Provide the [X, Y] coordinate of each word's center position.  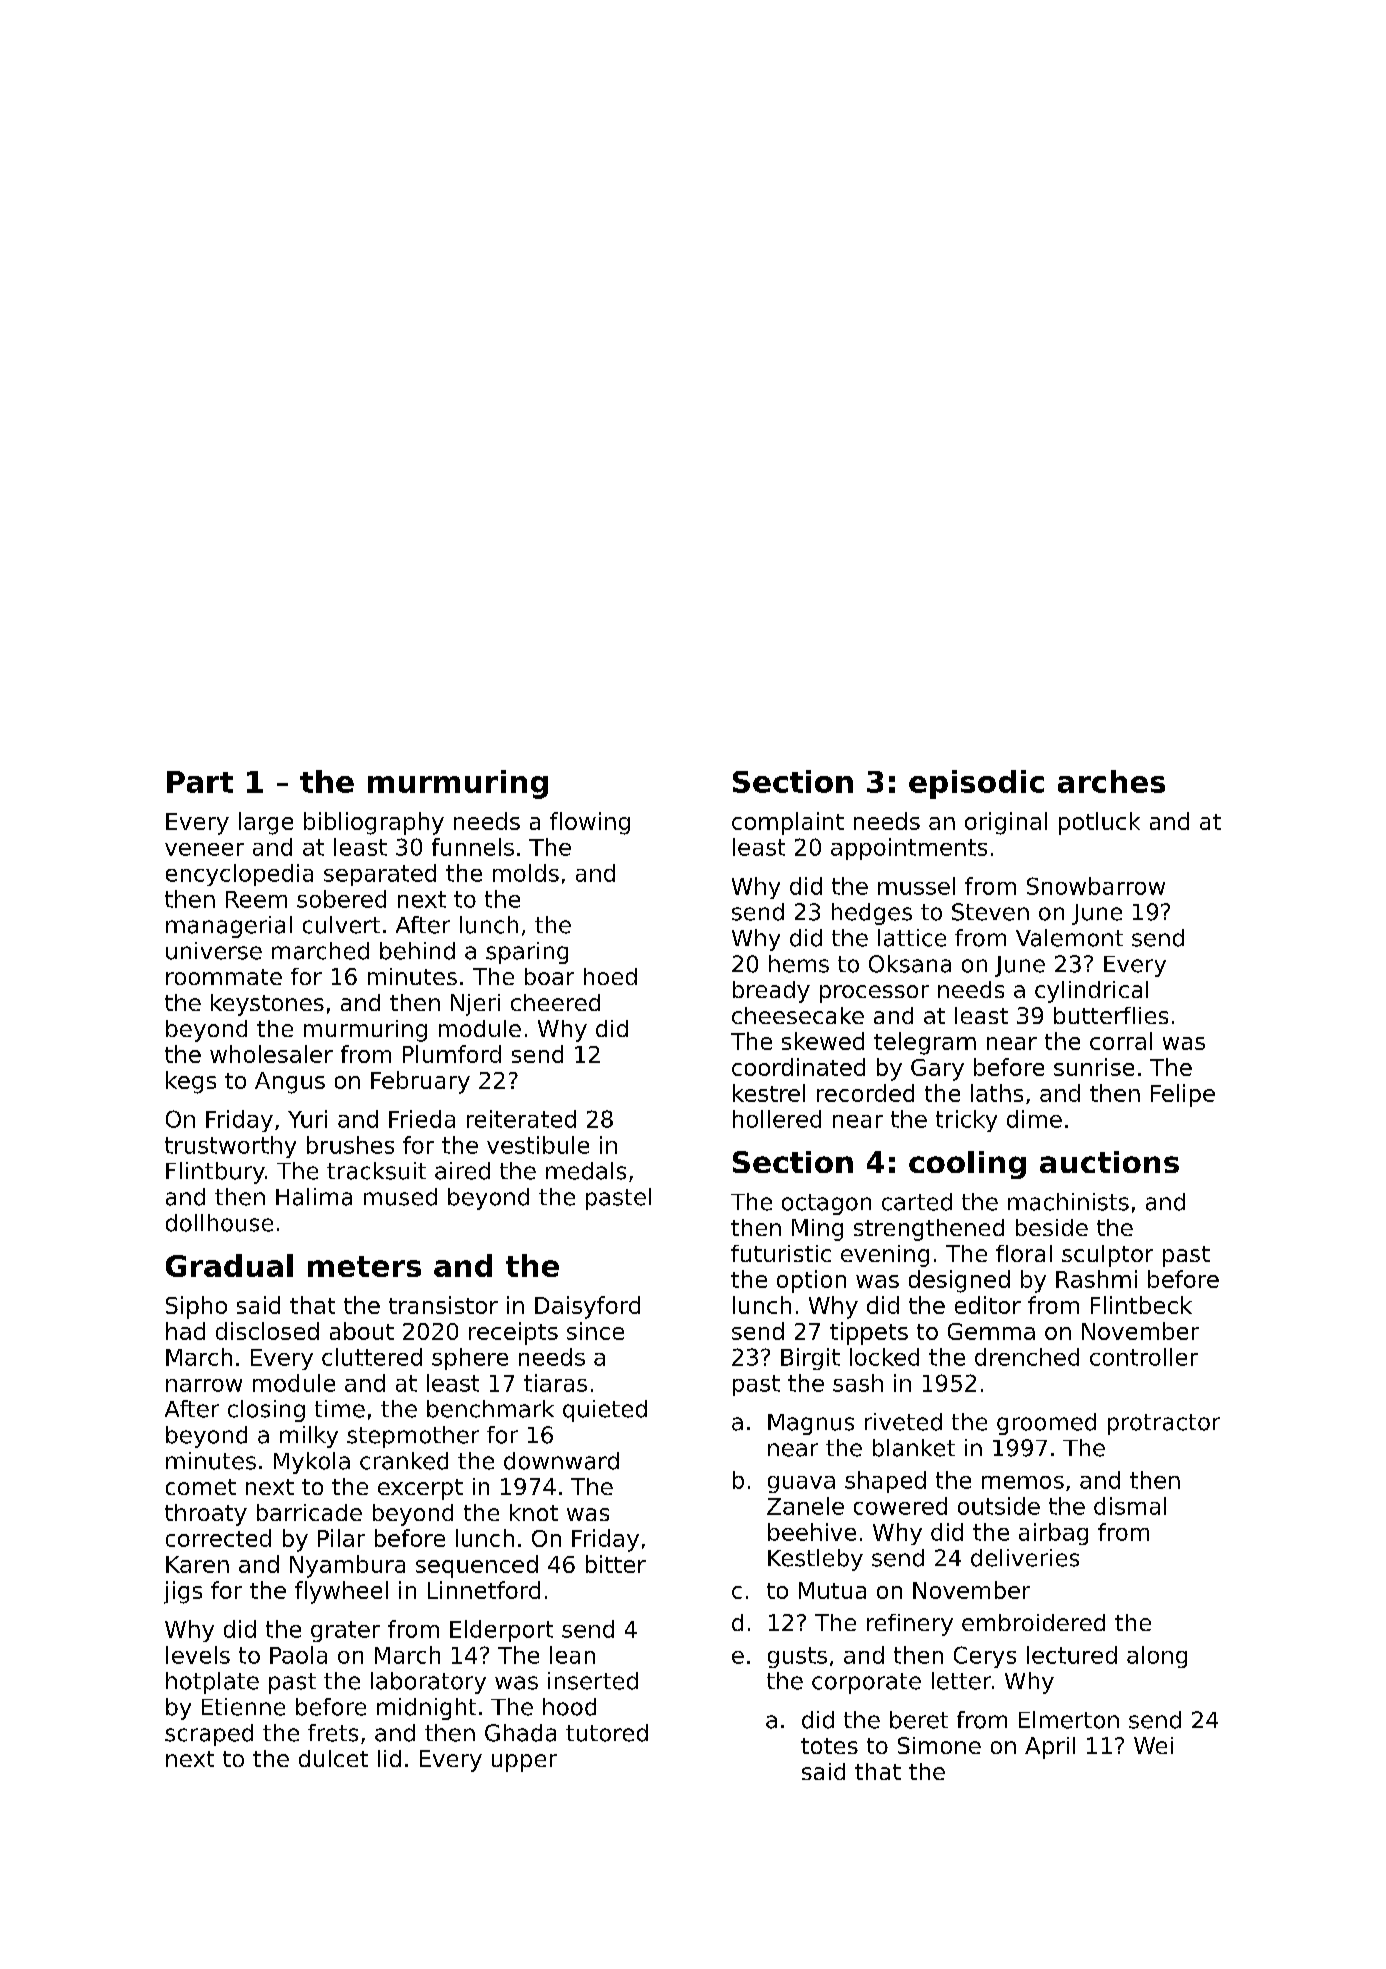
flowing [590, 823]
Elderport [501, 1631]
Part [200, 782]
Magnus [811, 1424]
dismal [1130, 1506]
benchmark [490, 1409]
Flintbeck [1141, 1305]
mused [400, 1197]
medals [586, 1171]
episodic [976, 784]
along [1157, 1657]
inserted [593, 1681]
